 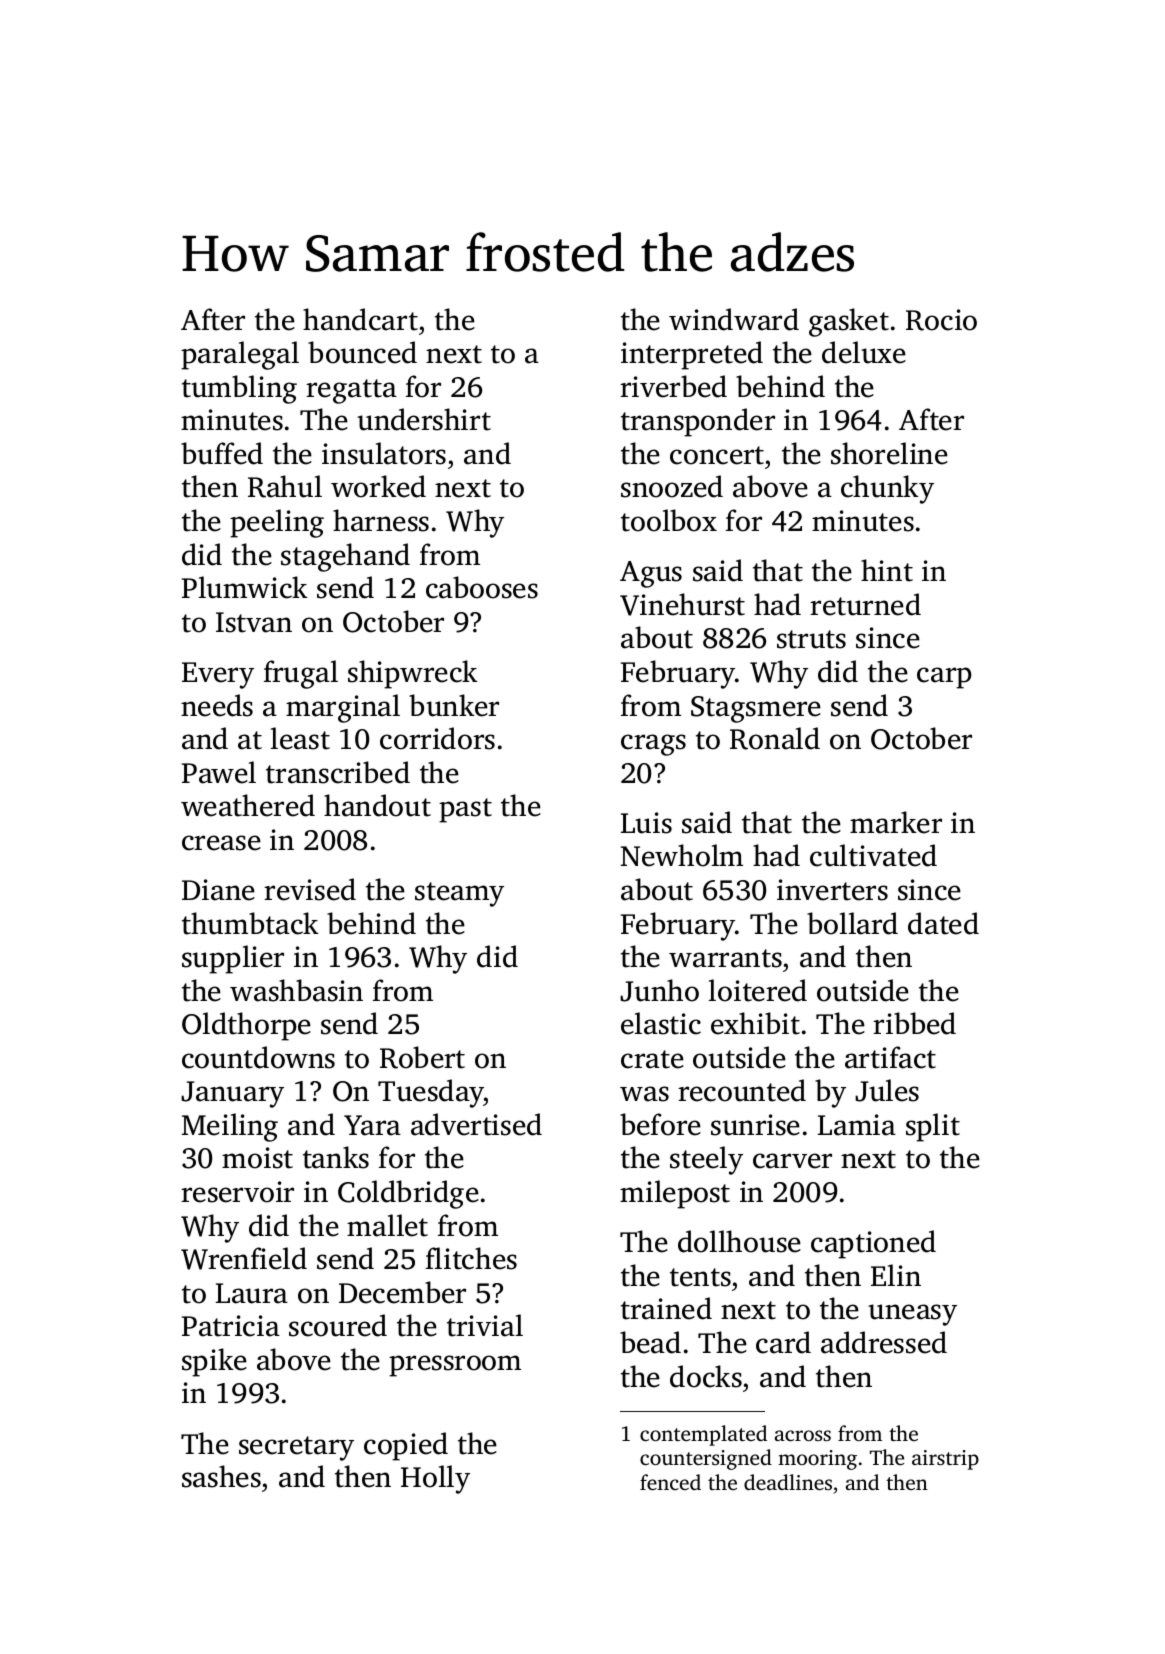 What do you see at coordinates (301, 674) in the screenshot?
I see `frugal` at bounding box center [301, 674].
